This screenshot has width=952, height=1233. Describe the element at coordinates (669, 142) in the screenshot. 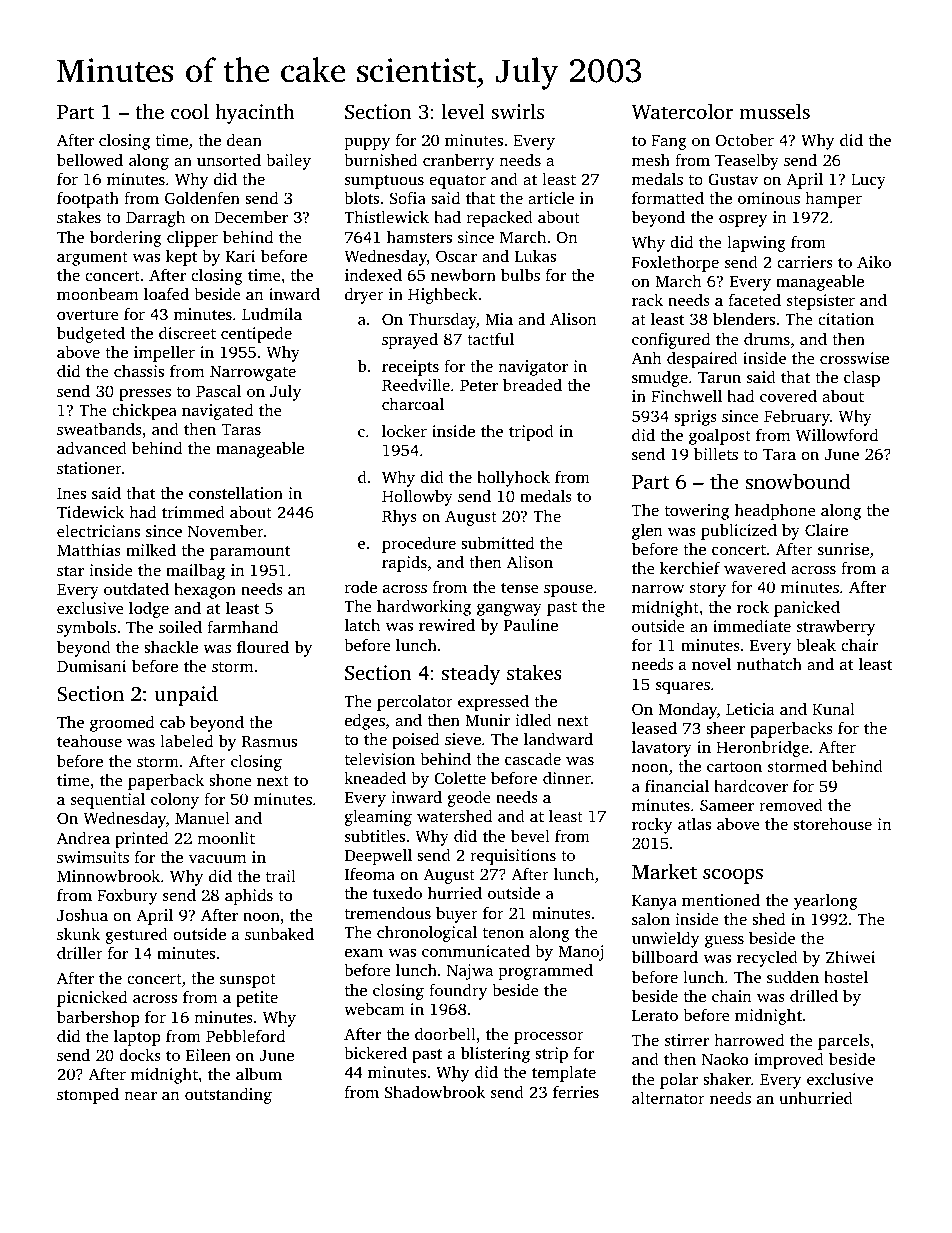

I see `Fang` at that location.
